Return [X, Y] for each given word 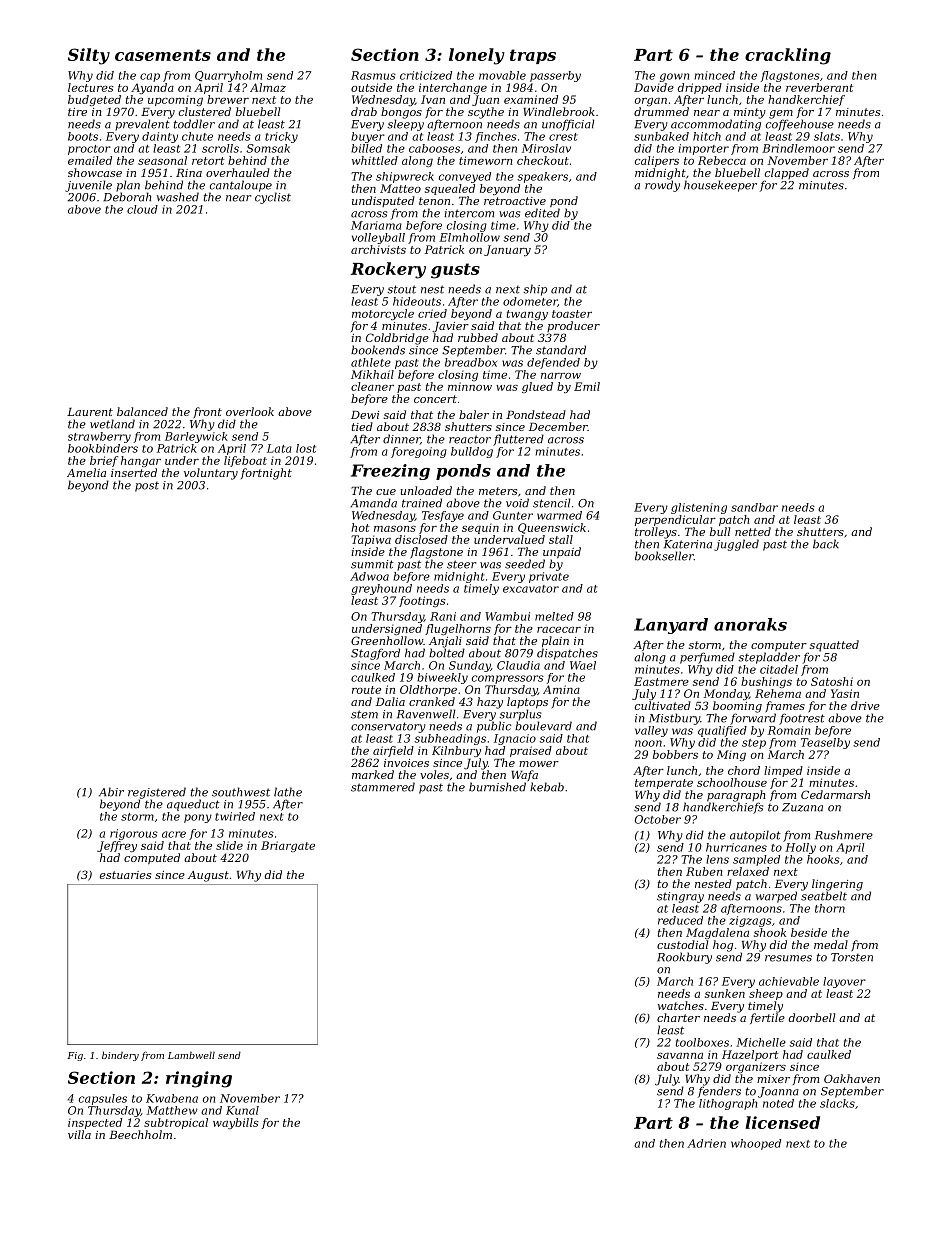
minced [714, 75]
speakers [543, 177]
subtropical [176, 1123]
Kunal [242, 1110]
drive [865, 705]
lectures [91, 87]
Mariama [376, 225]
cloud [142, 209]
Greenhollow [387, 640]
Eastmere [661, 681]
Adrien [706, 1143]
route [366, 690]
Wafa [524, 776]
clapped [787, 173]
